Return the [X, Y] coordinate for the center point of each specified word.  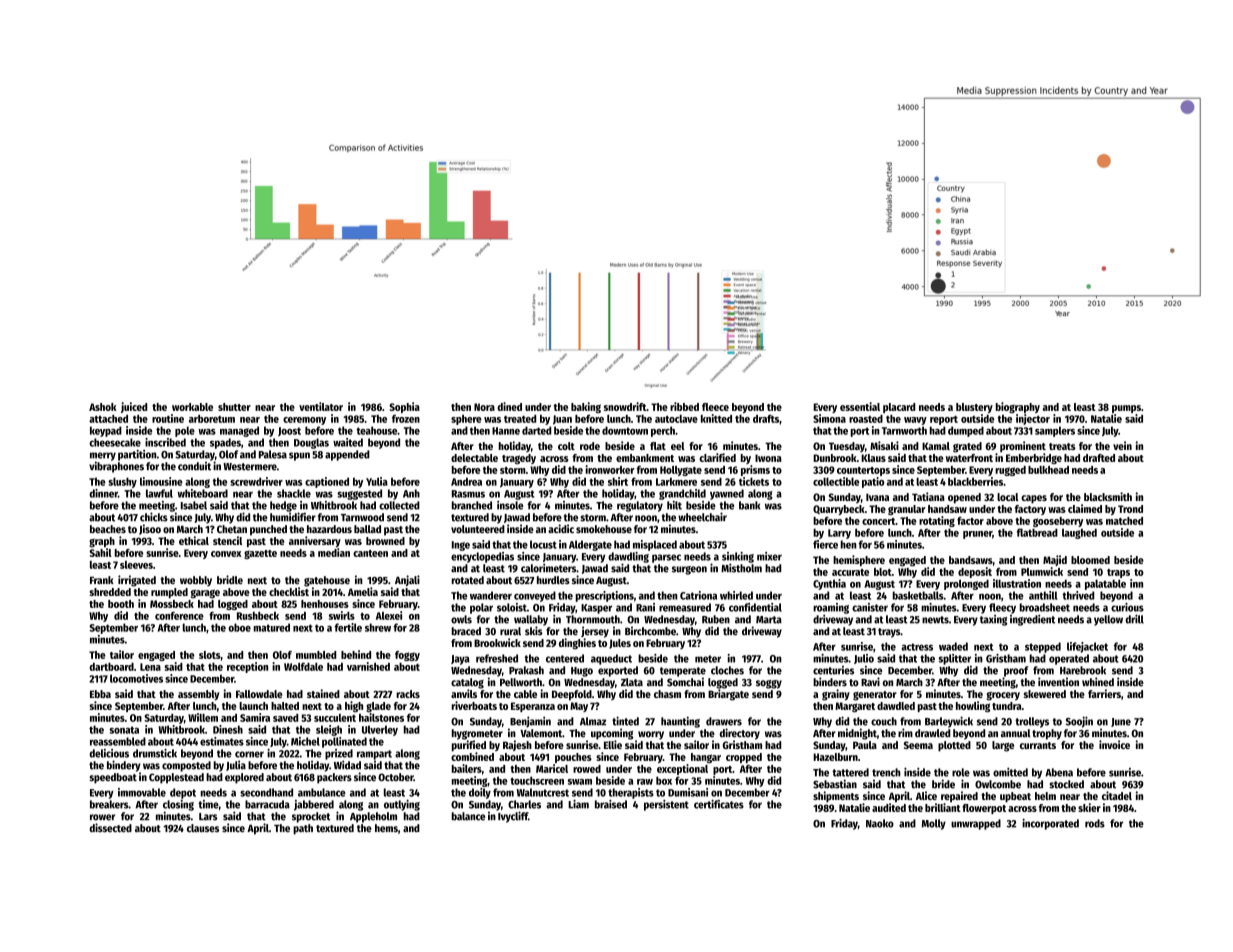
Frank [102, 580]
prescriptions [605, 596]
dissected [110, 827]
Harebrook [1083, 670]
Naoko [880, 823]
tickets [754, 481]
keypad [106, 431]
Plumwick [1042, 571]
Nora [484, 407]
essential [860, 406]
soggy [769, 684]
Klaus [873, 458]
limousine [161, 481]
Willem [203, 717]
